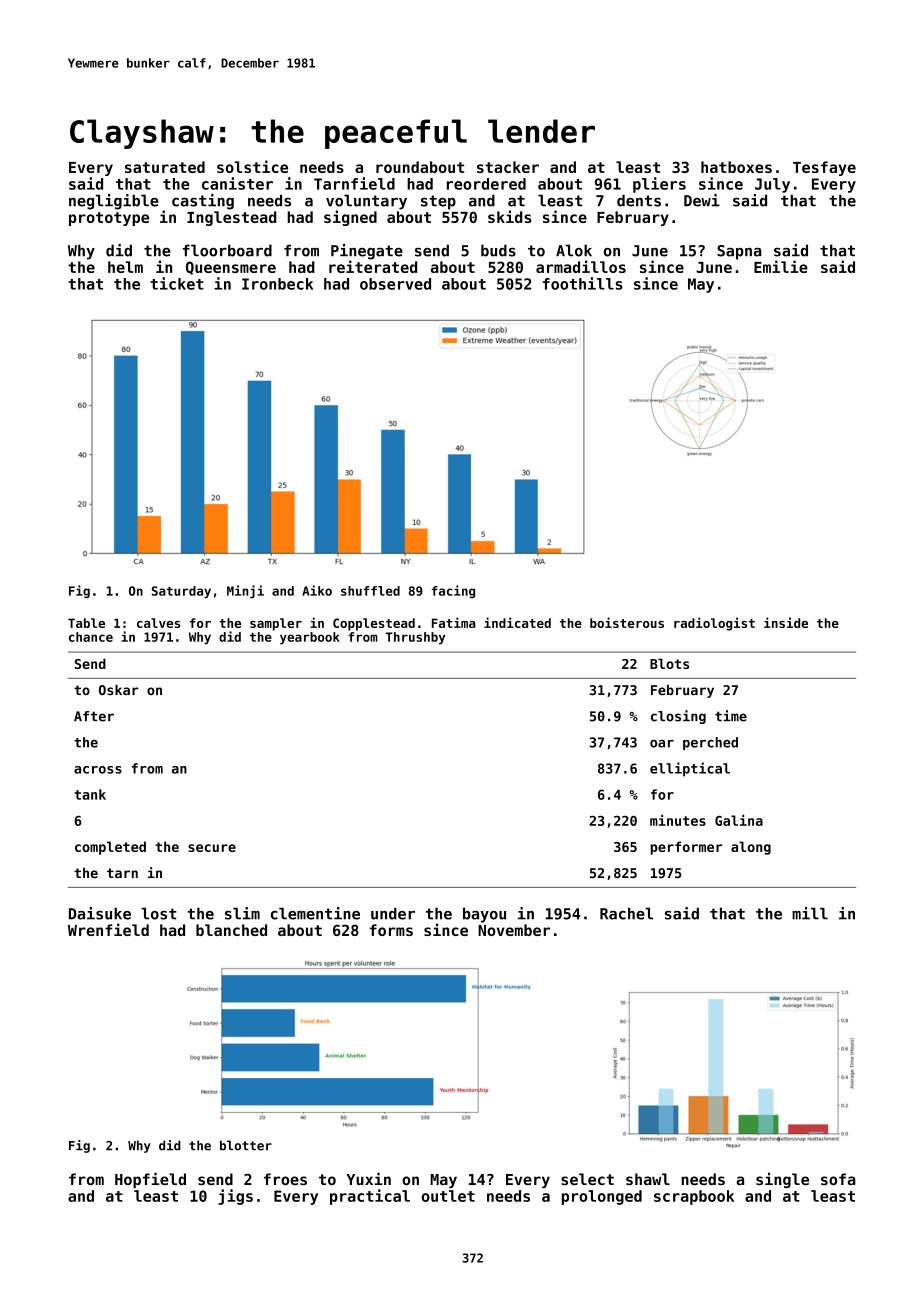  What do you see at coordinates (714, 624) in the screenshot?
I see `radiologist` at bounding box center [714, 624].
